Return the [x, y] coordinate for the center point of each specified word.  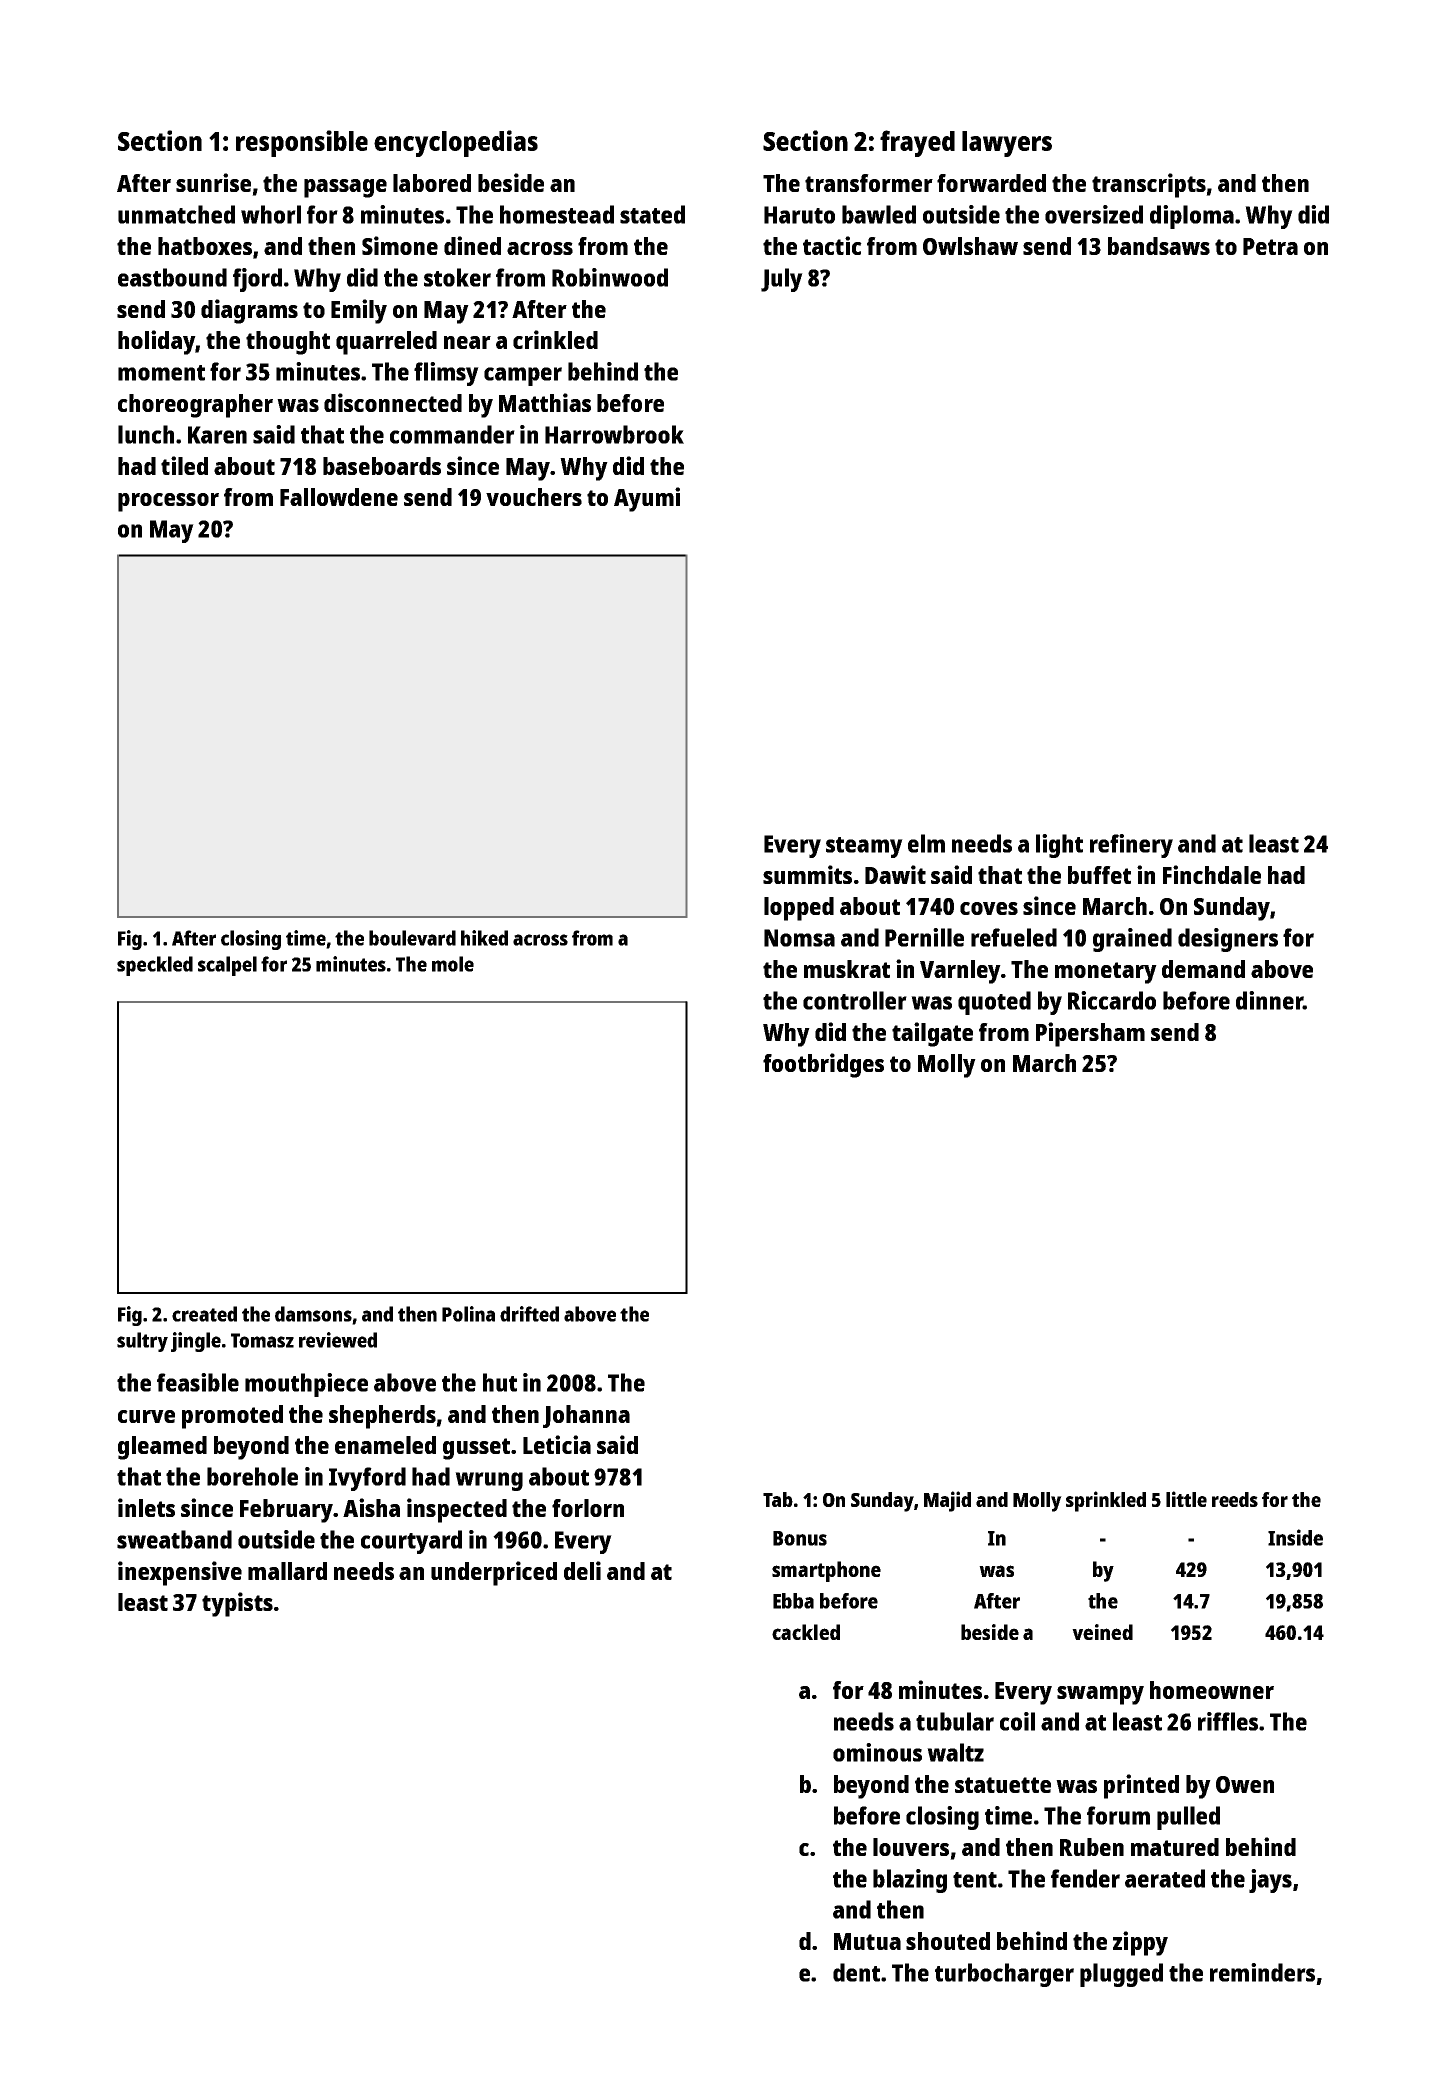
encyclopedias [456, 143]
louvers [911, 1847]
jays [1270, 1881]
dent [856, 1972]
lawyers [1007, 144]
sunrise [213, 182]
